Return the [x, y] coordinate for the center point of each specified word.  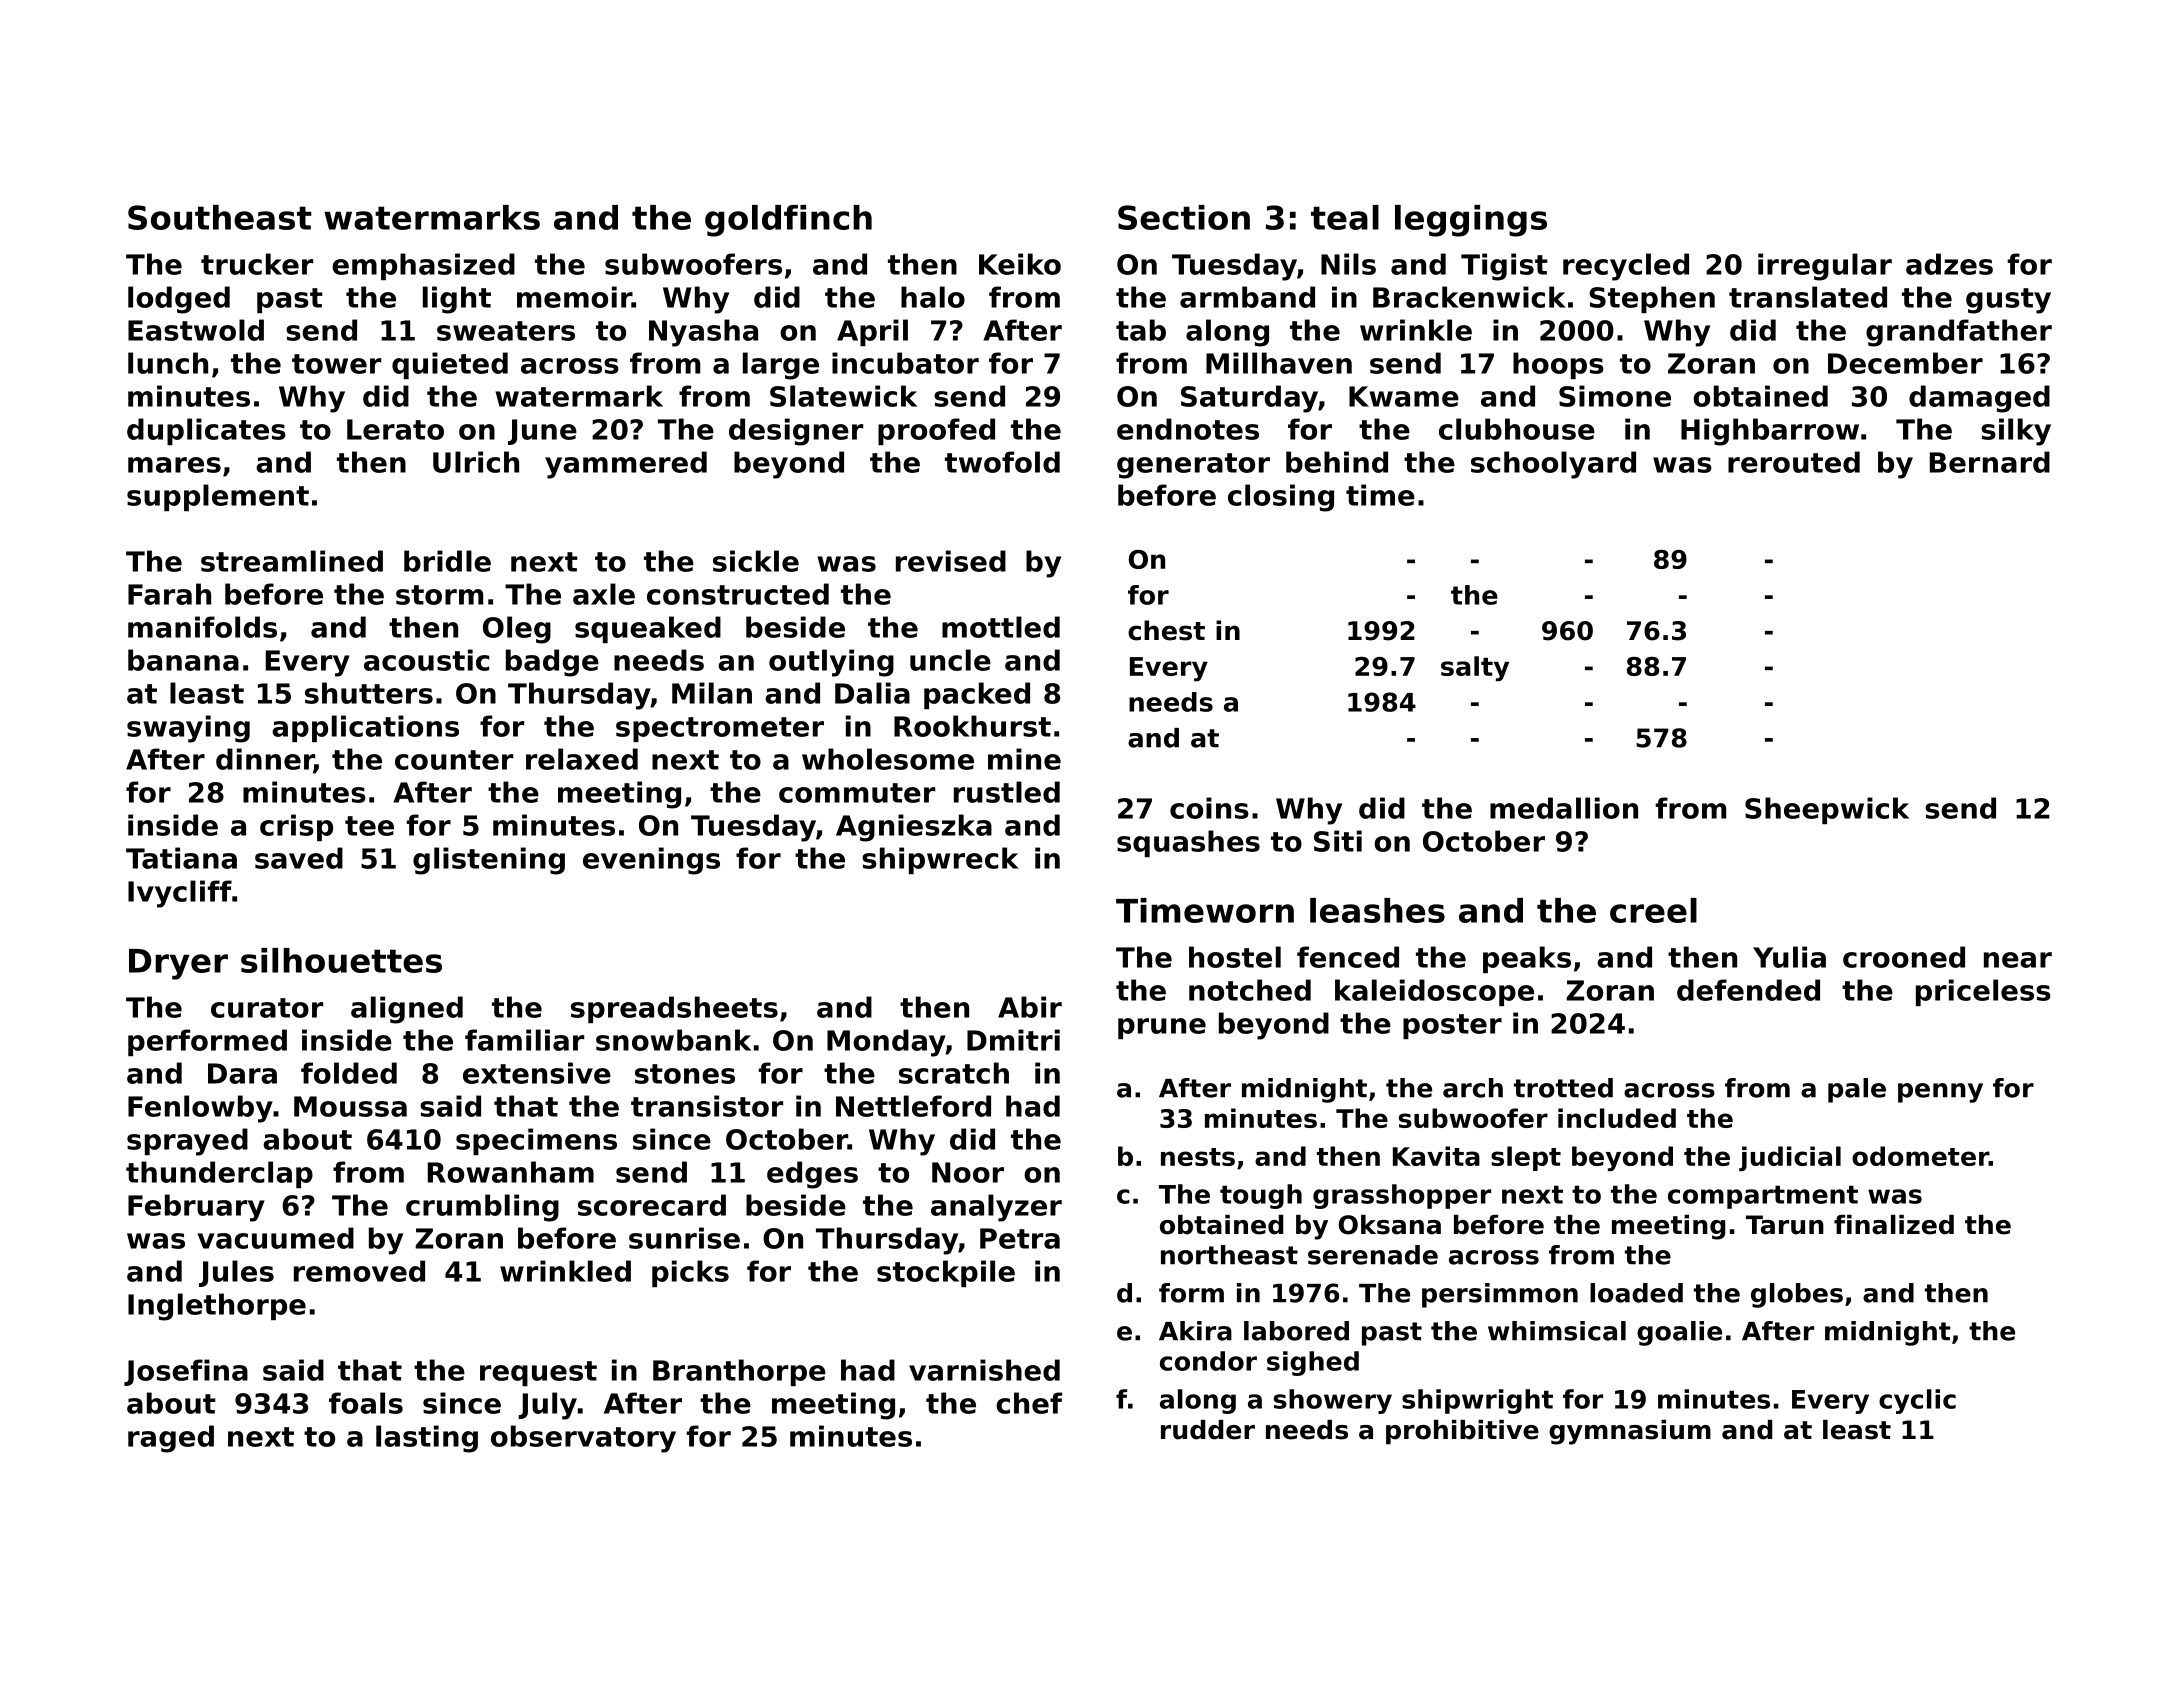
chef [1029, 1403]
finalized [1894, 1225]
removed [359, 1271]
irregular [1825, 267]
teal [1345, 217]
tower [336, 364]
